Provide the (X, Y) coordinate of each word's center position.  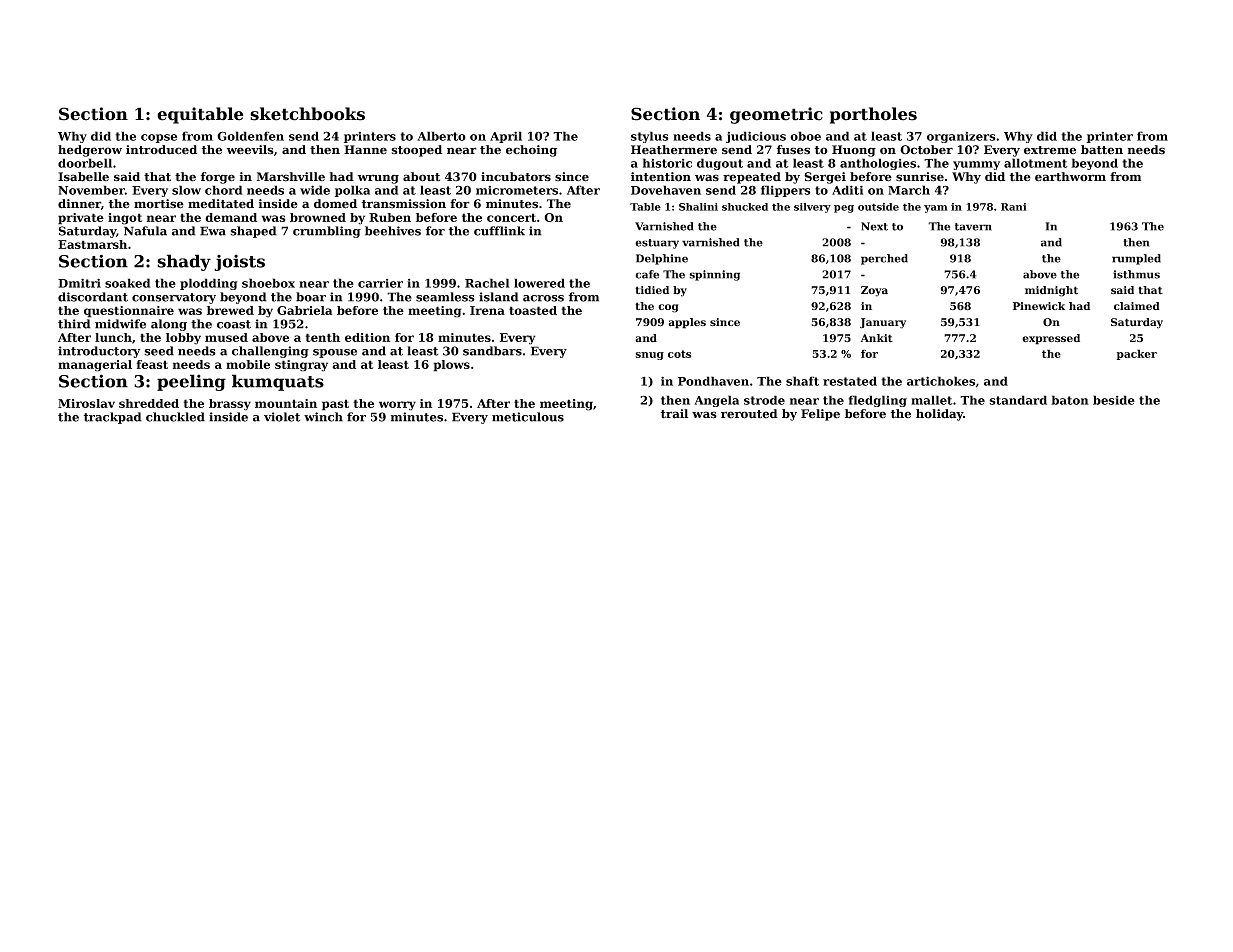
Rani (1014, 207)
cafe (647, 274)
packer (1137, 354)
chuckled (175, 417)
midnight (1051, 291)
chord (224, 190)
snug (649, 356)
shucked (745, 207)
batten (1102, 150)
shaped (253, 232)
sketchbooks (307, 114)
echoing (531, 151)
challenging (270, 352)
